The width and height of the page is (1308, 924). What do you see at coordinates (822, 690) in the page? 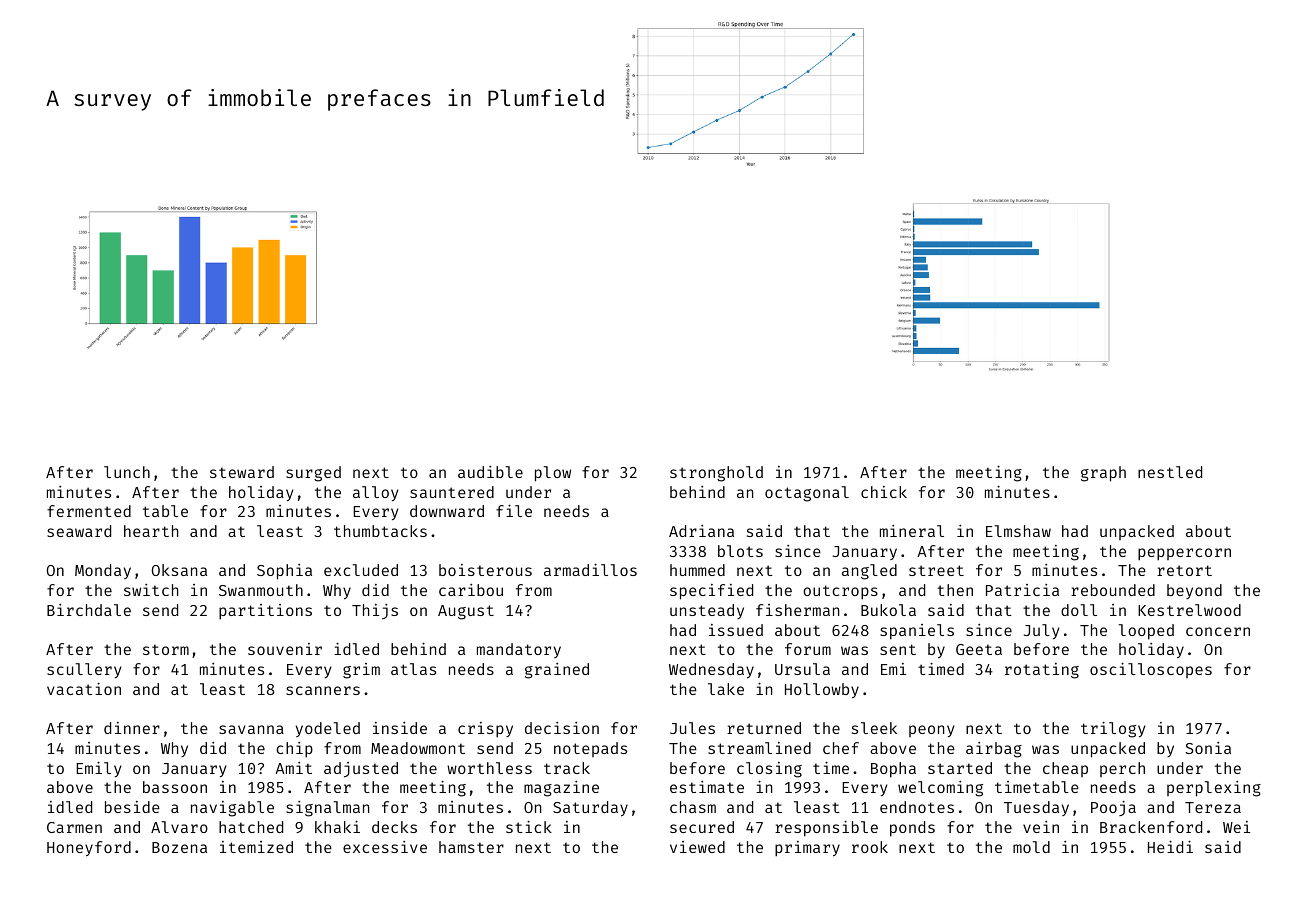
I see `Hollowby` at bounding box center [822, 690].
